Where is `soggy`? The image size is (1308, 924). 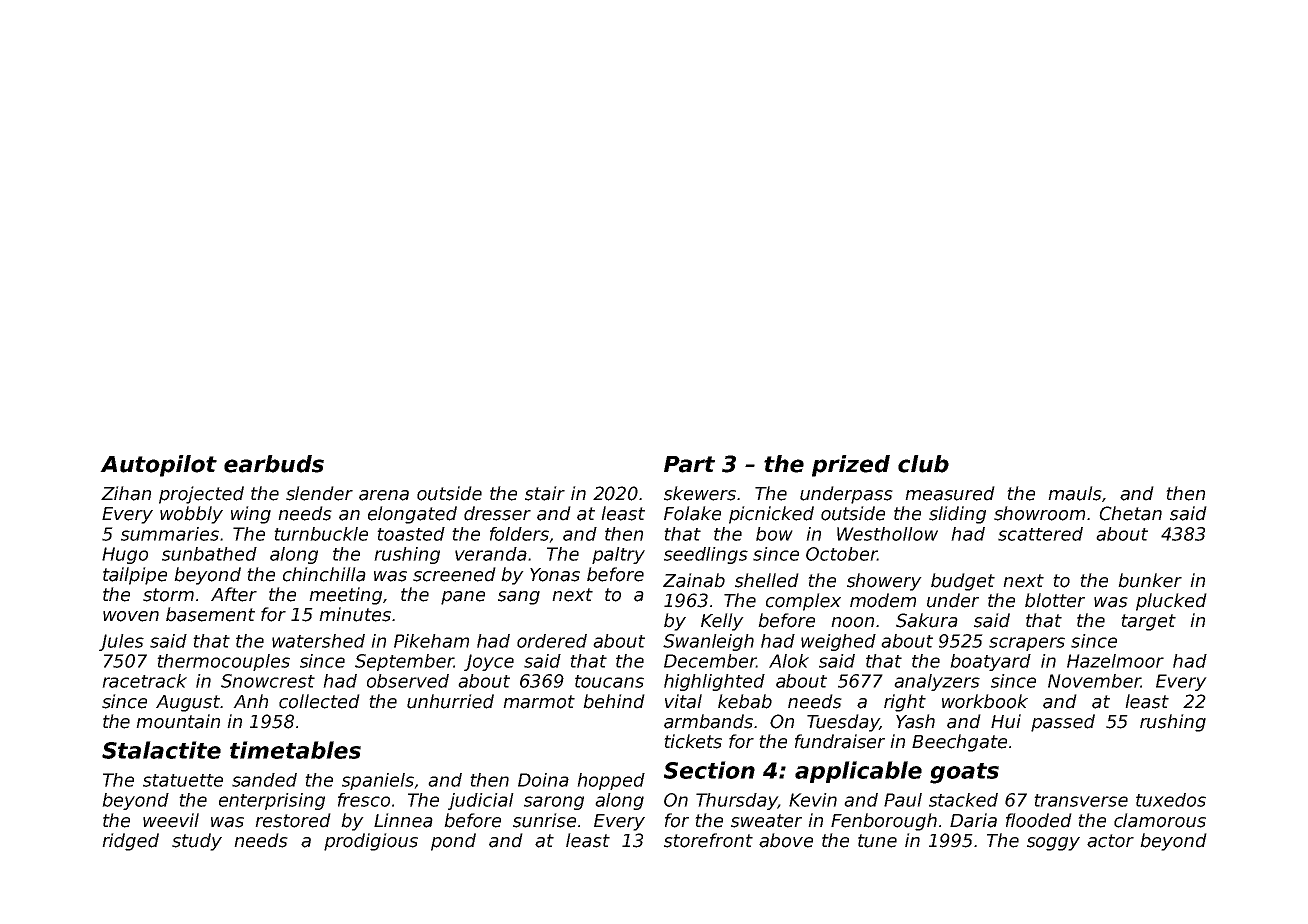 soggy is located at coordinates (1053, 844).
